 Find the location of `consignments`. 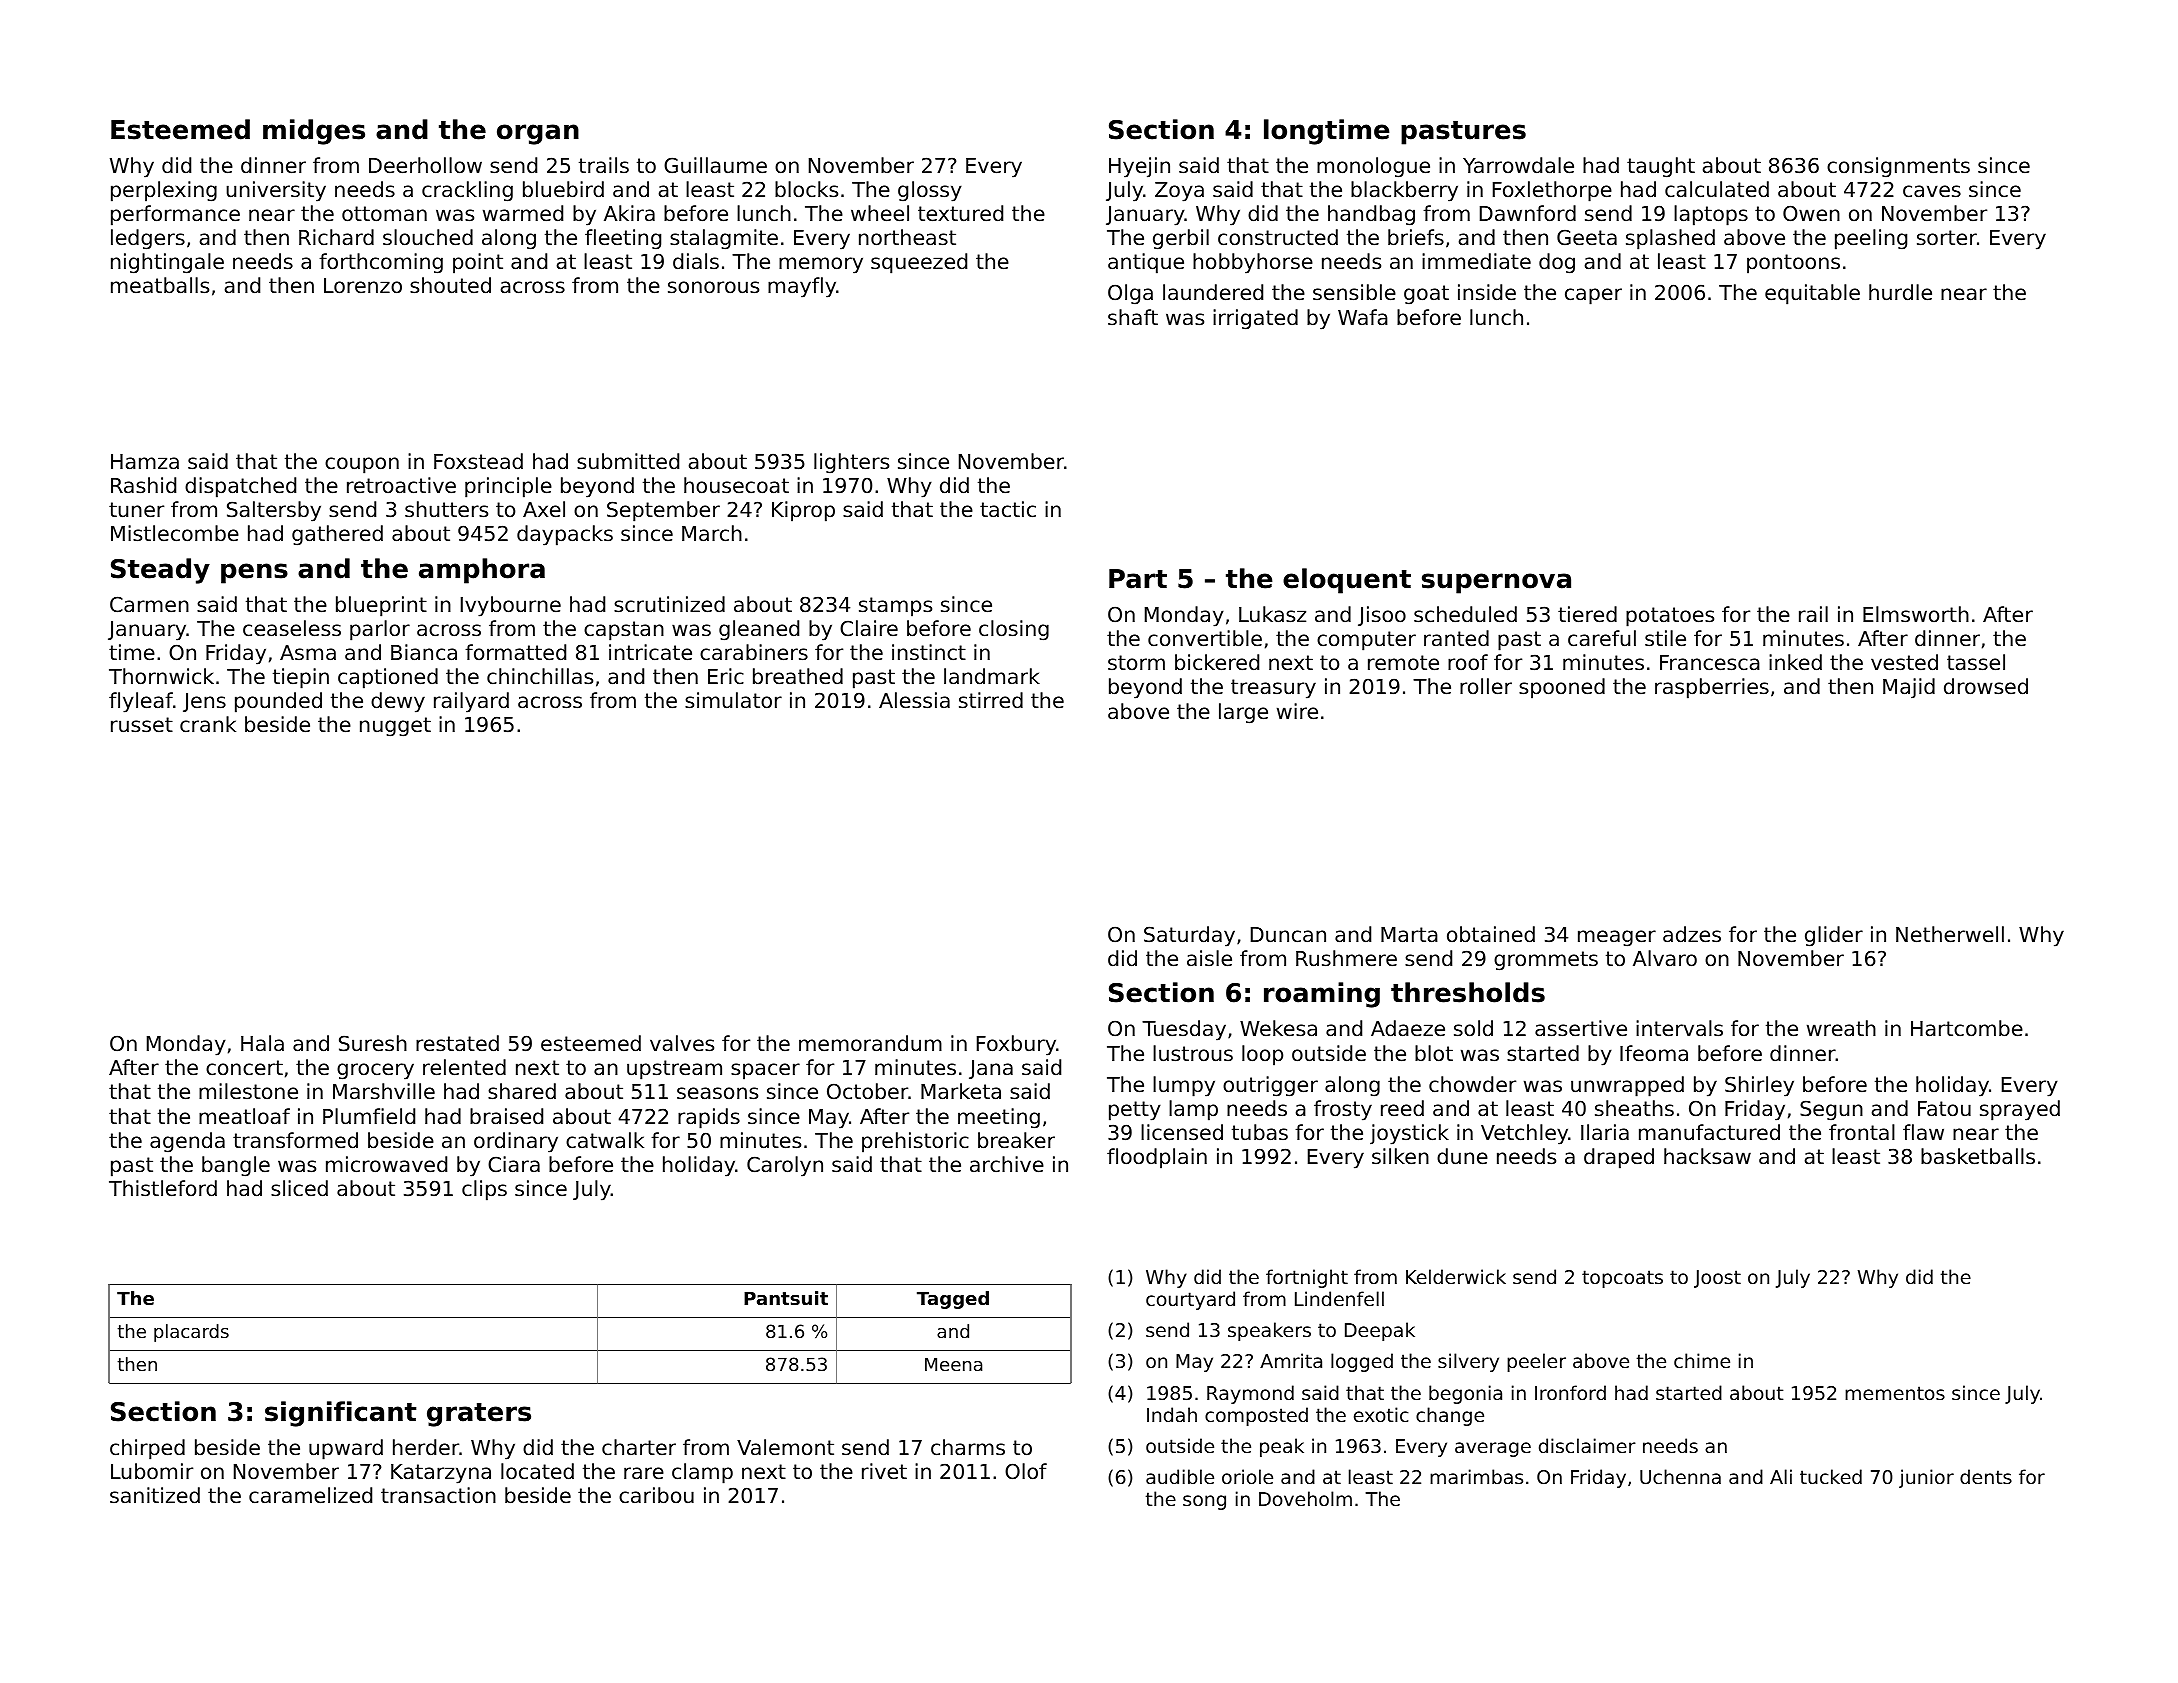

consignments is located at coordinates (1898, 167).
